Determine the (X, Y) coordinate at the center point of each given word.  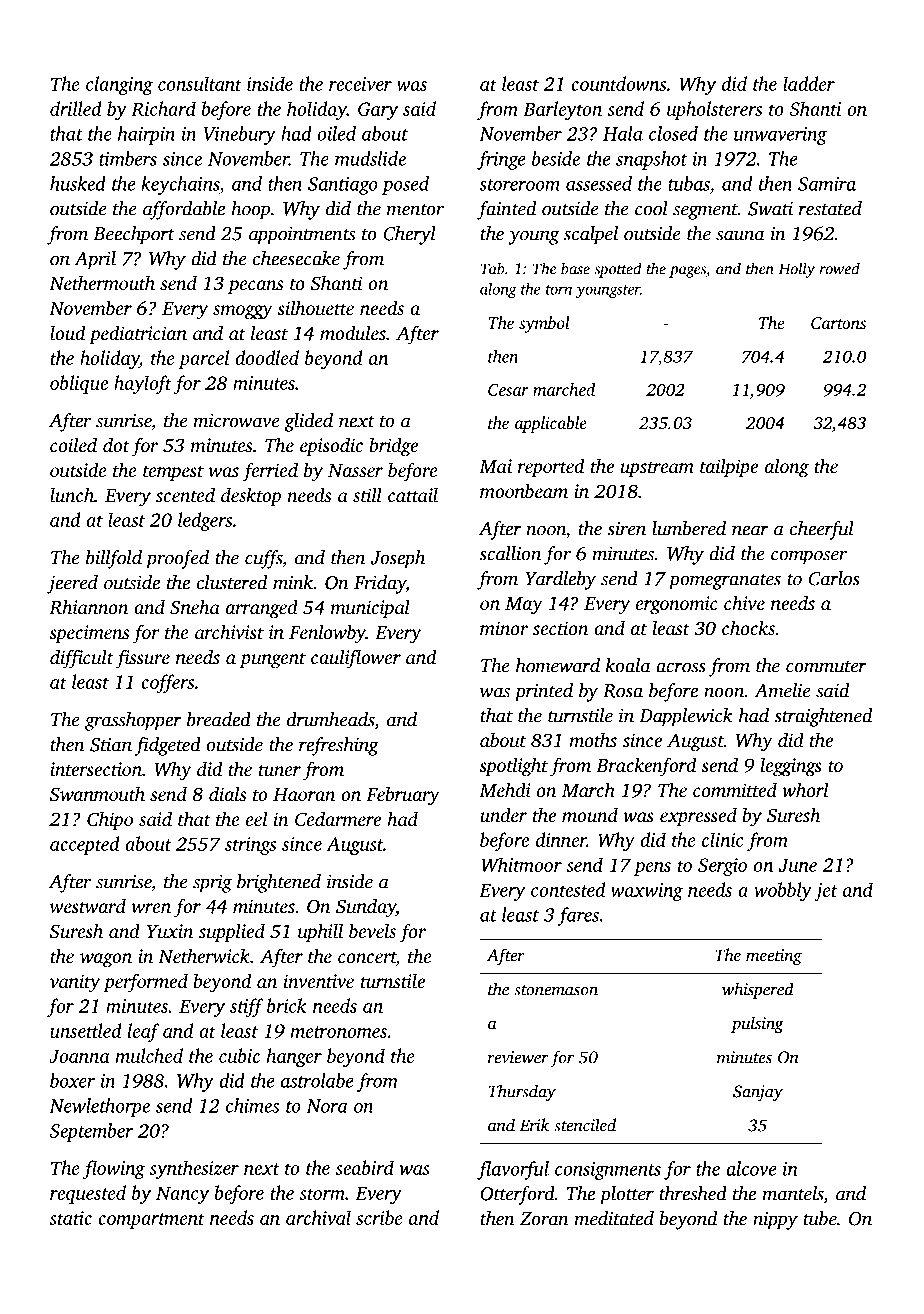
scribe (379, 1217)
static (70, 1218)
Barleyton (562, 110)
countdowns (618, 83)
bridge (393, 447)
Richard (163, 108)
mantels (793, 1193)
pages (687, 272)
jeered (72, 584)
